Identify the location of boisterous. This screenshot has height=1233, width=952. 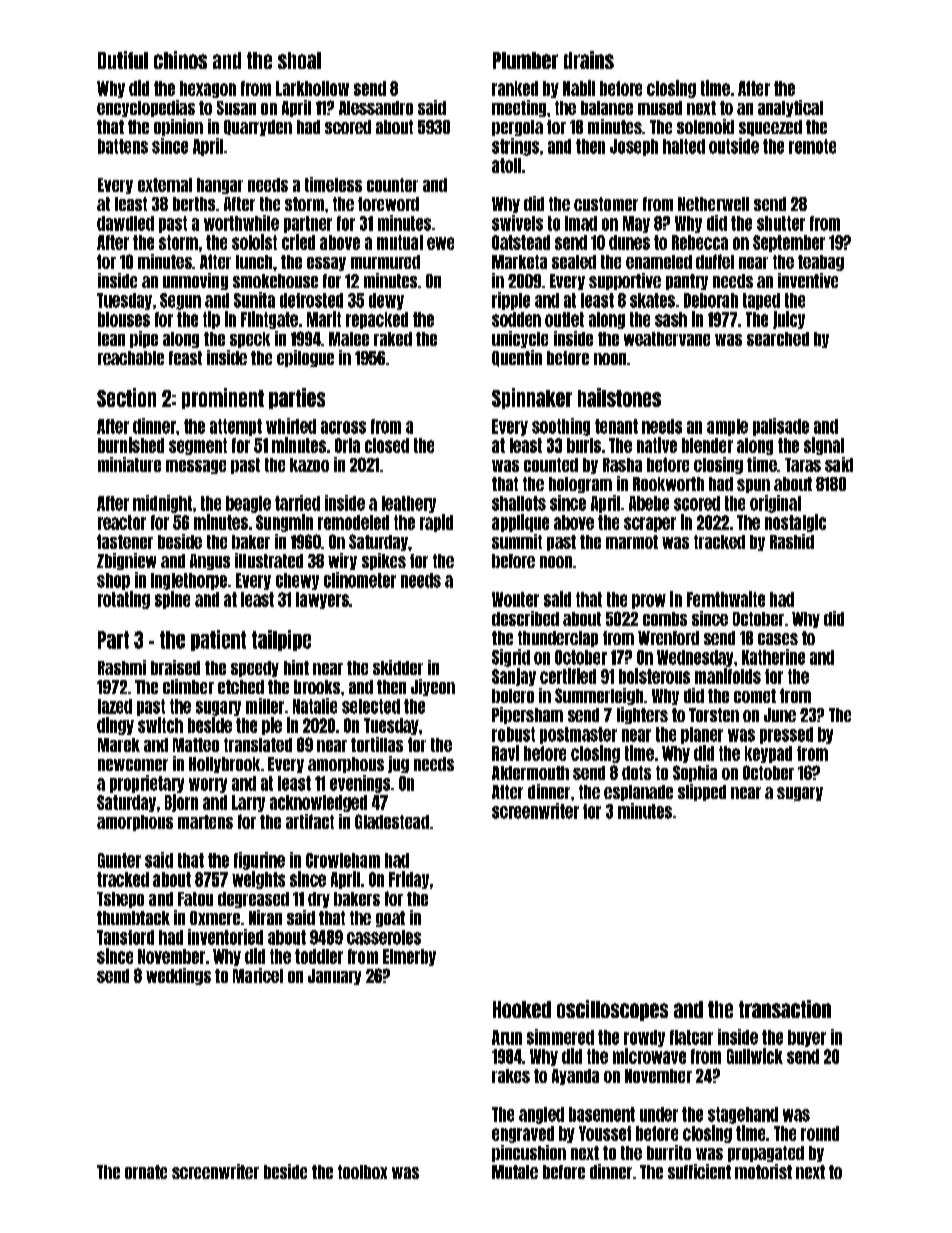
(654, 676).
